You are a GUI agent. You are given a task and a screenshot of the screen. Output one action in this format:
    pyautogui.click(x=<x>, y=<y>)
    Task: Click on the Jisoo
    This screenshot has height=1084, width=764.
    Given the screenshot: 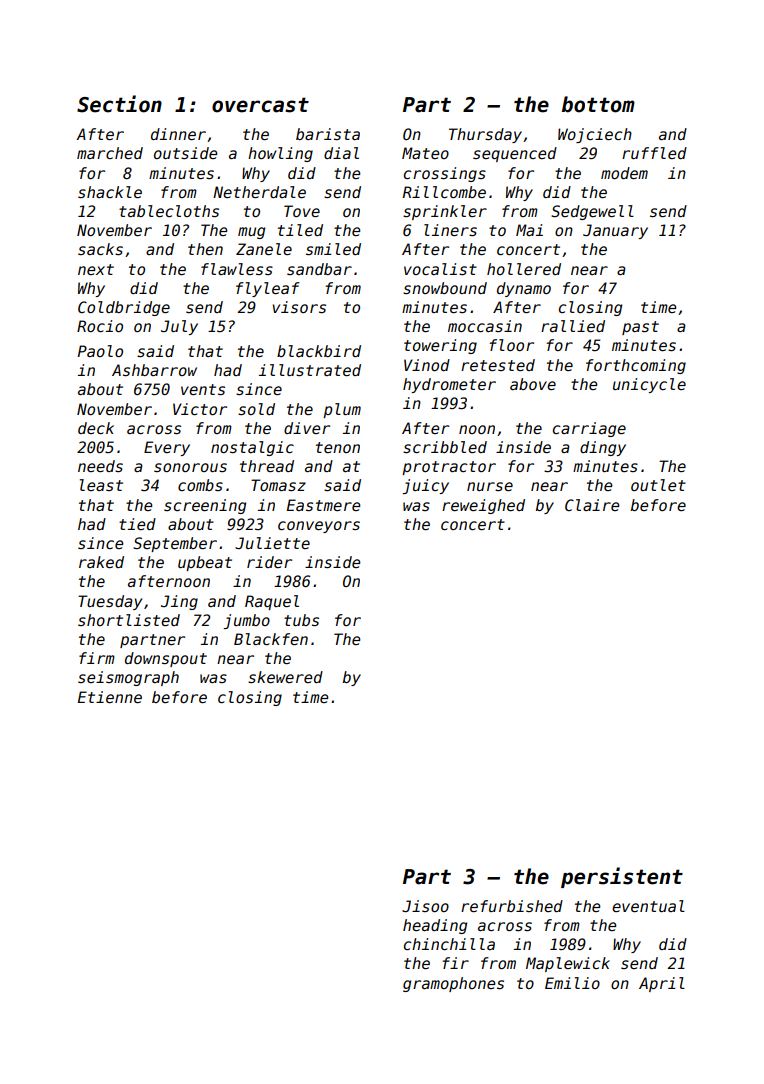 What is the action you would take?
    pyautogui.click(x=425, y=906)
